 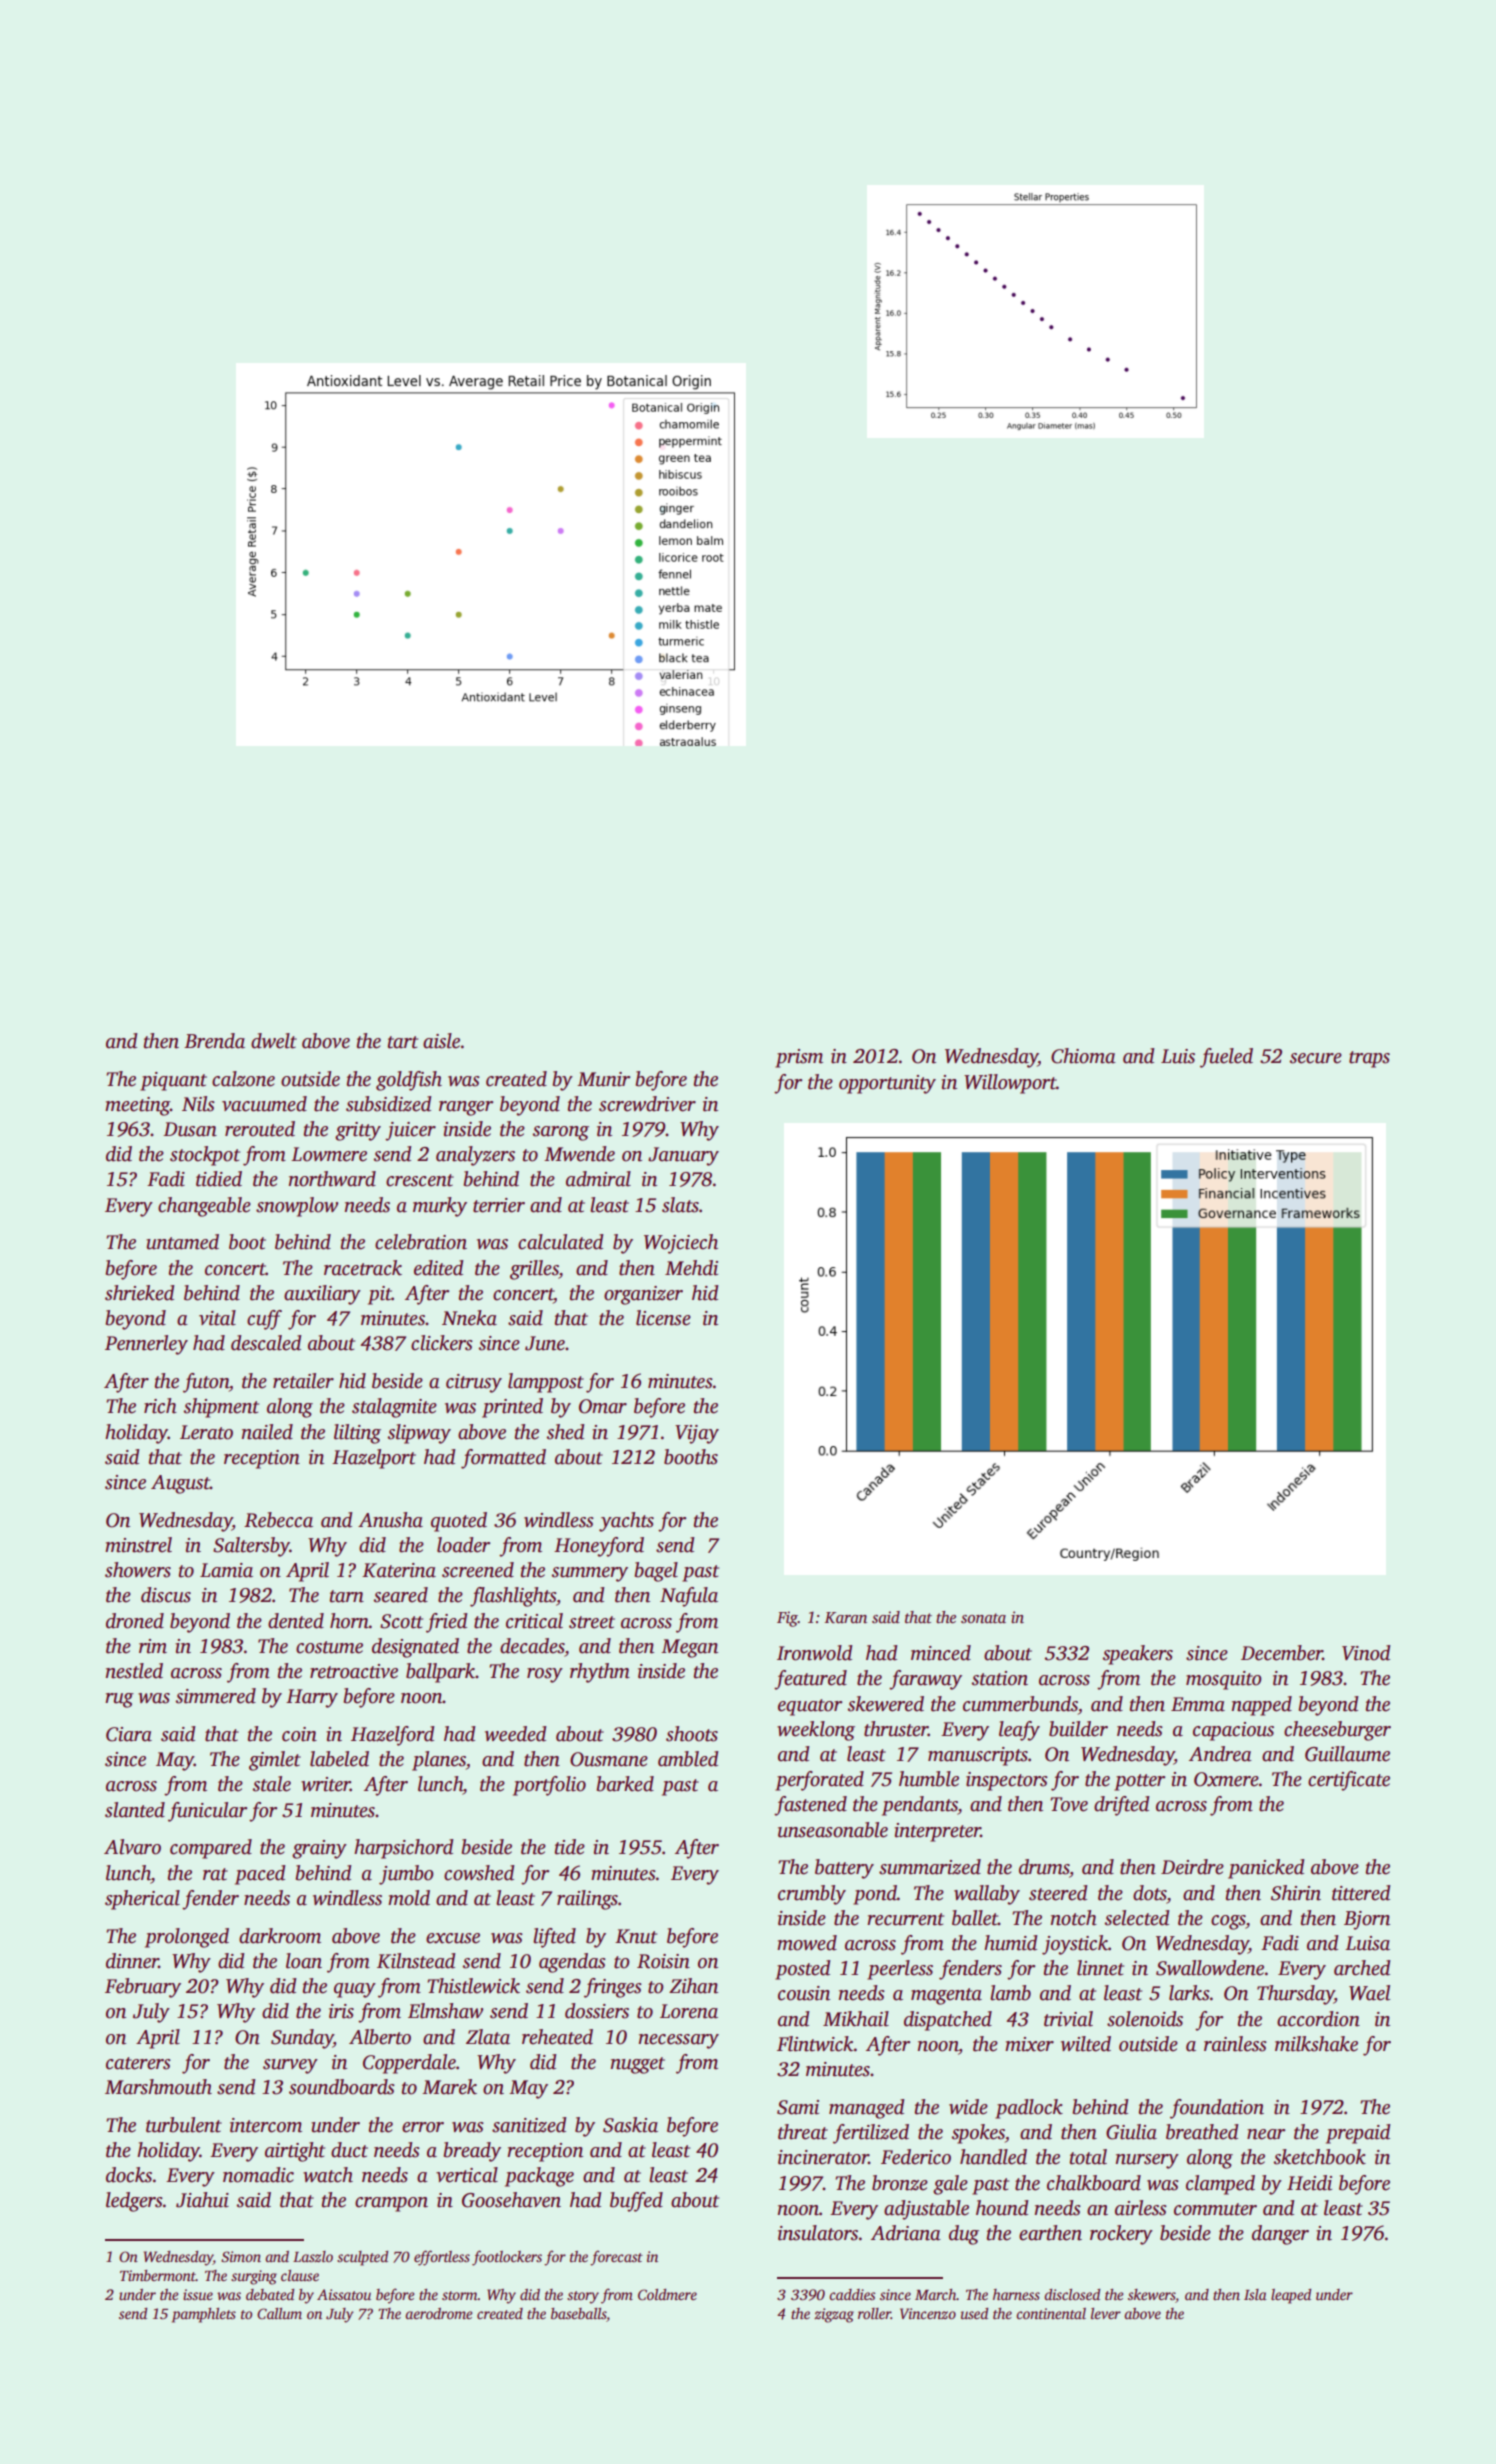 I want to click on nomadic, so click(x=258, y=2175).
